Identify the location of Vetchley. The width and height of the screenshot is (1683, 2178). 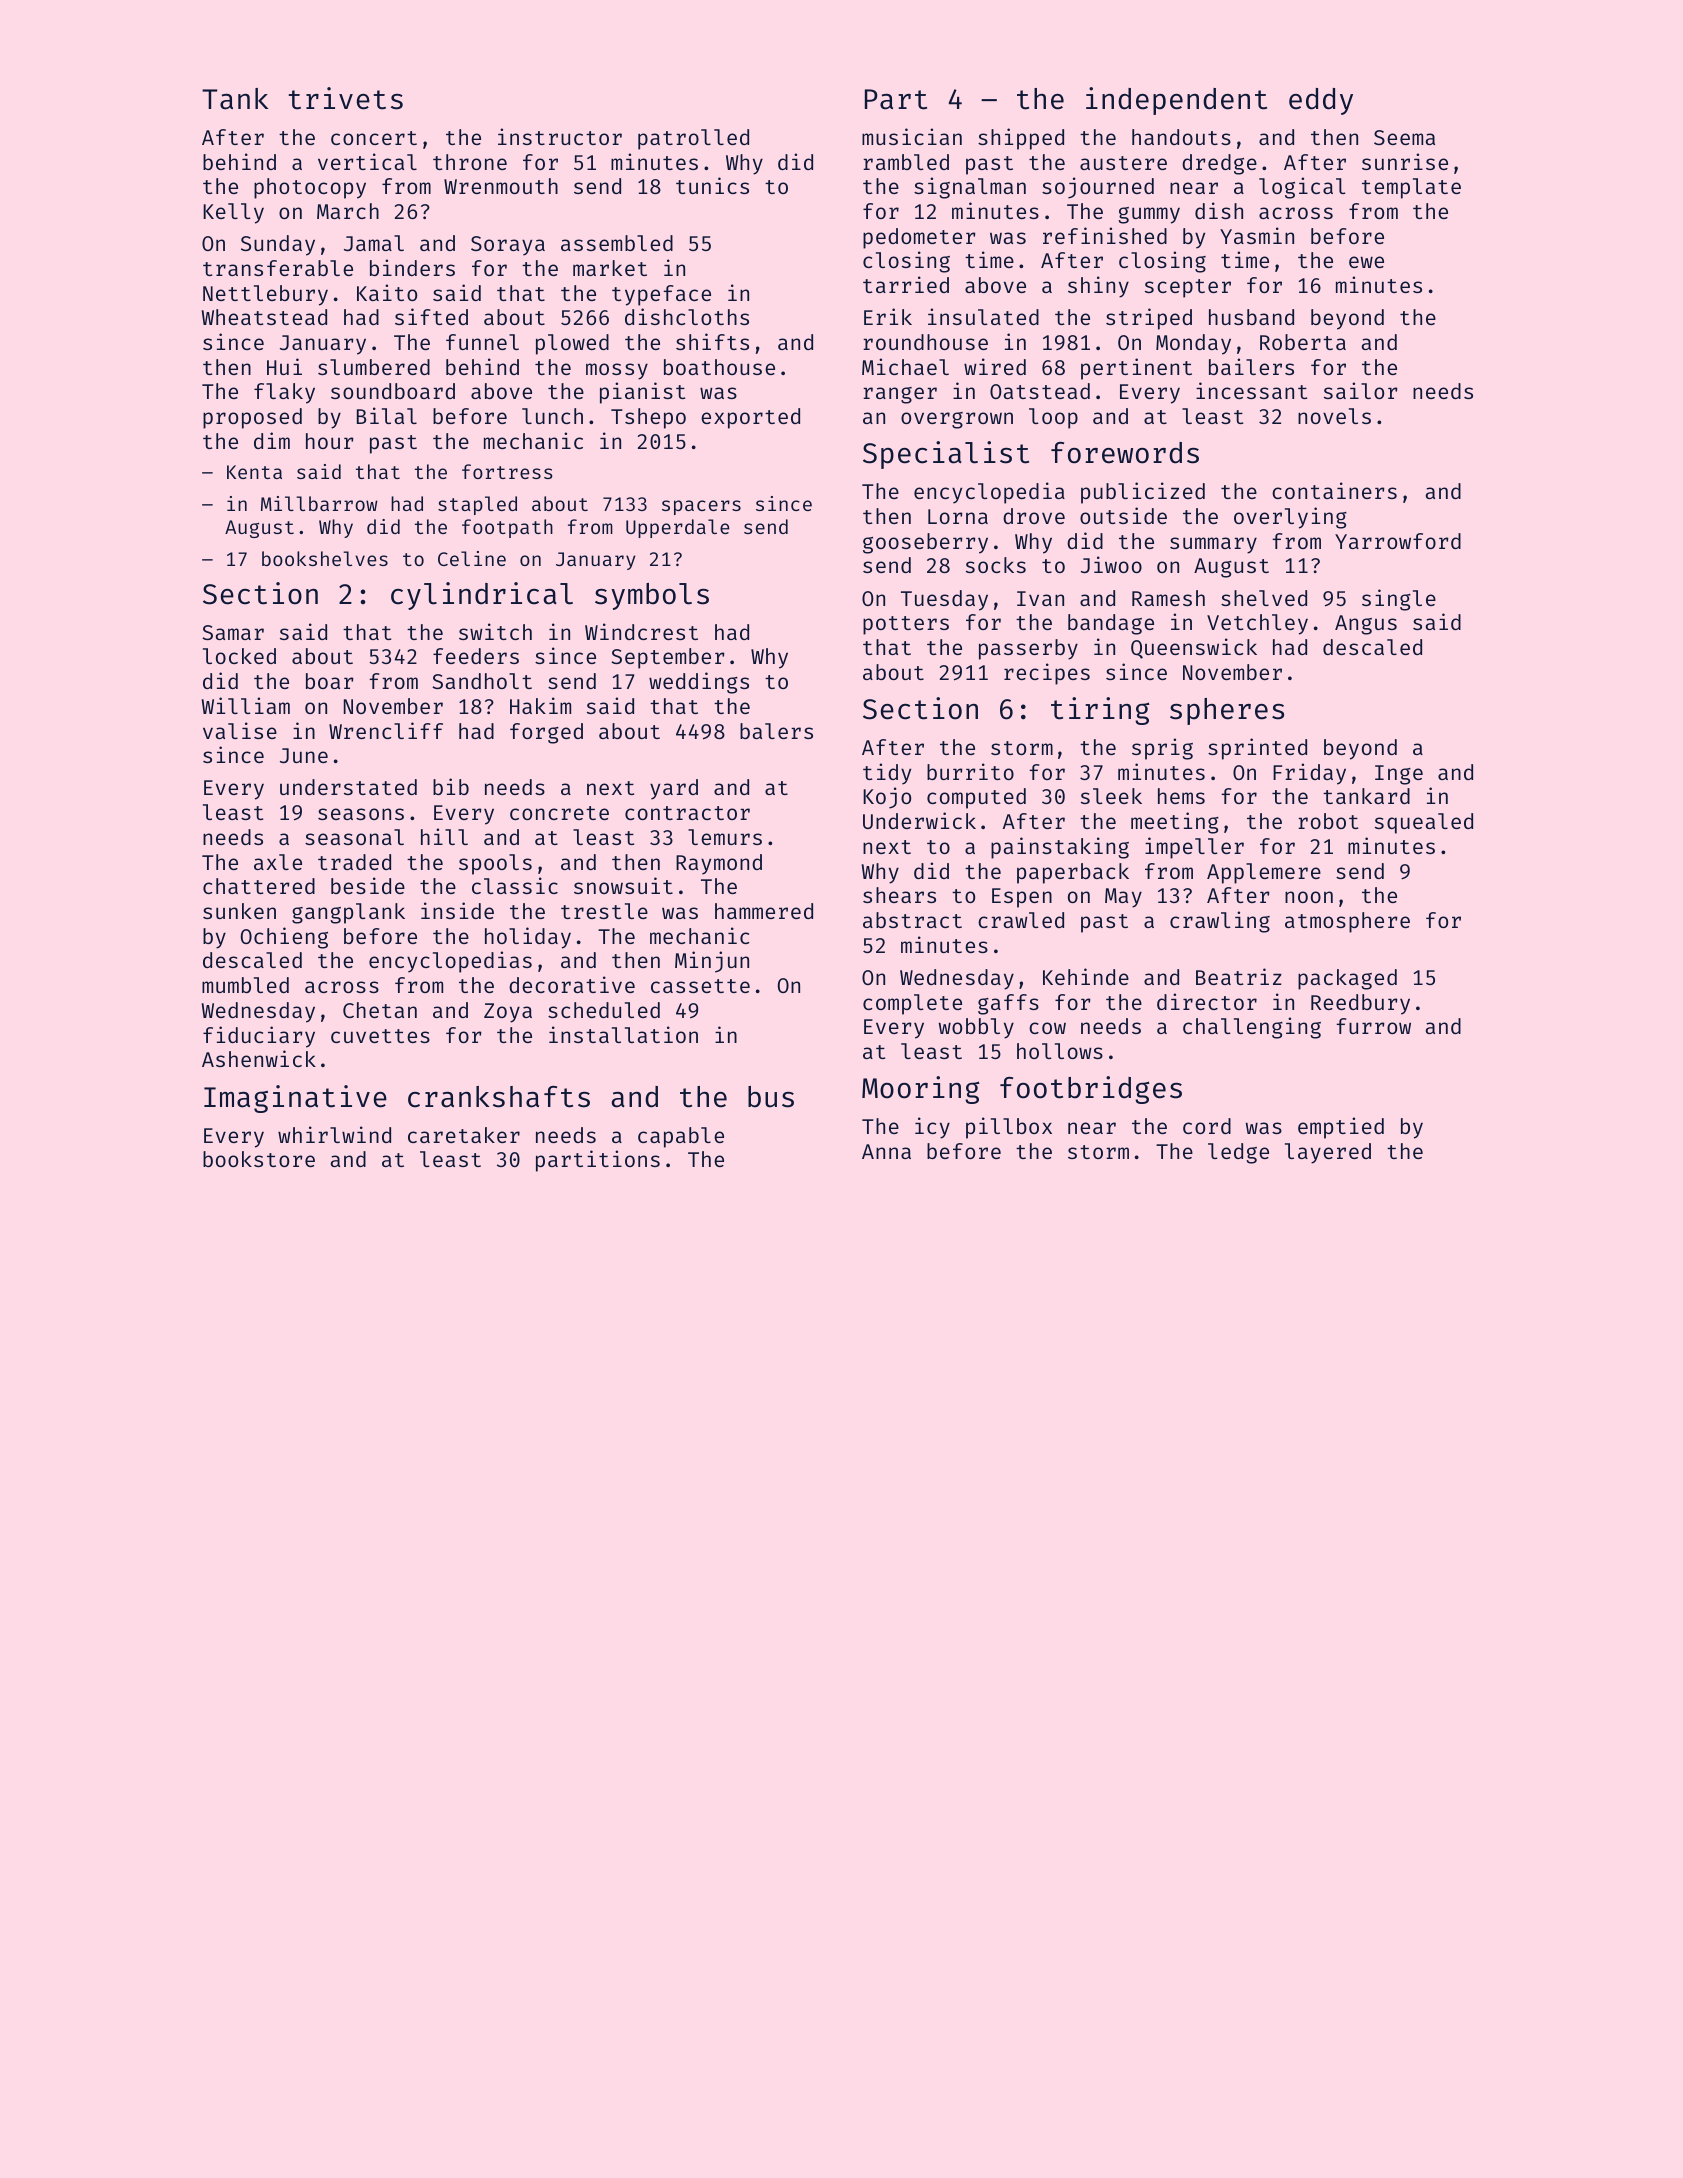
(1257, 624).
